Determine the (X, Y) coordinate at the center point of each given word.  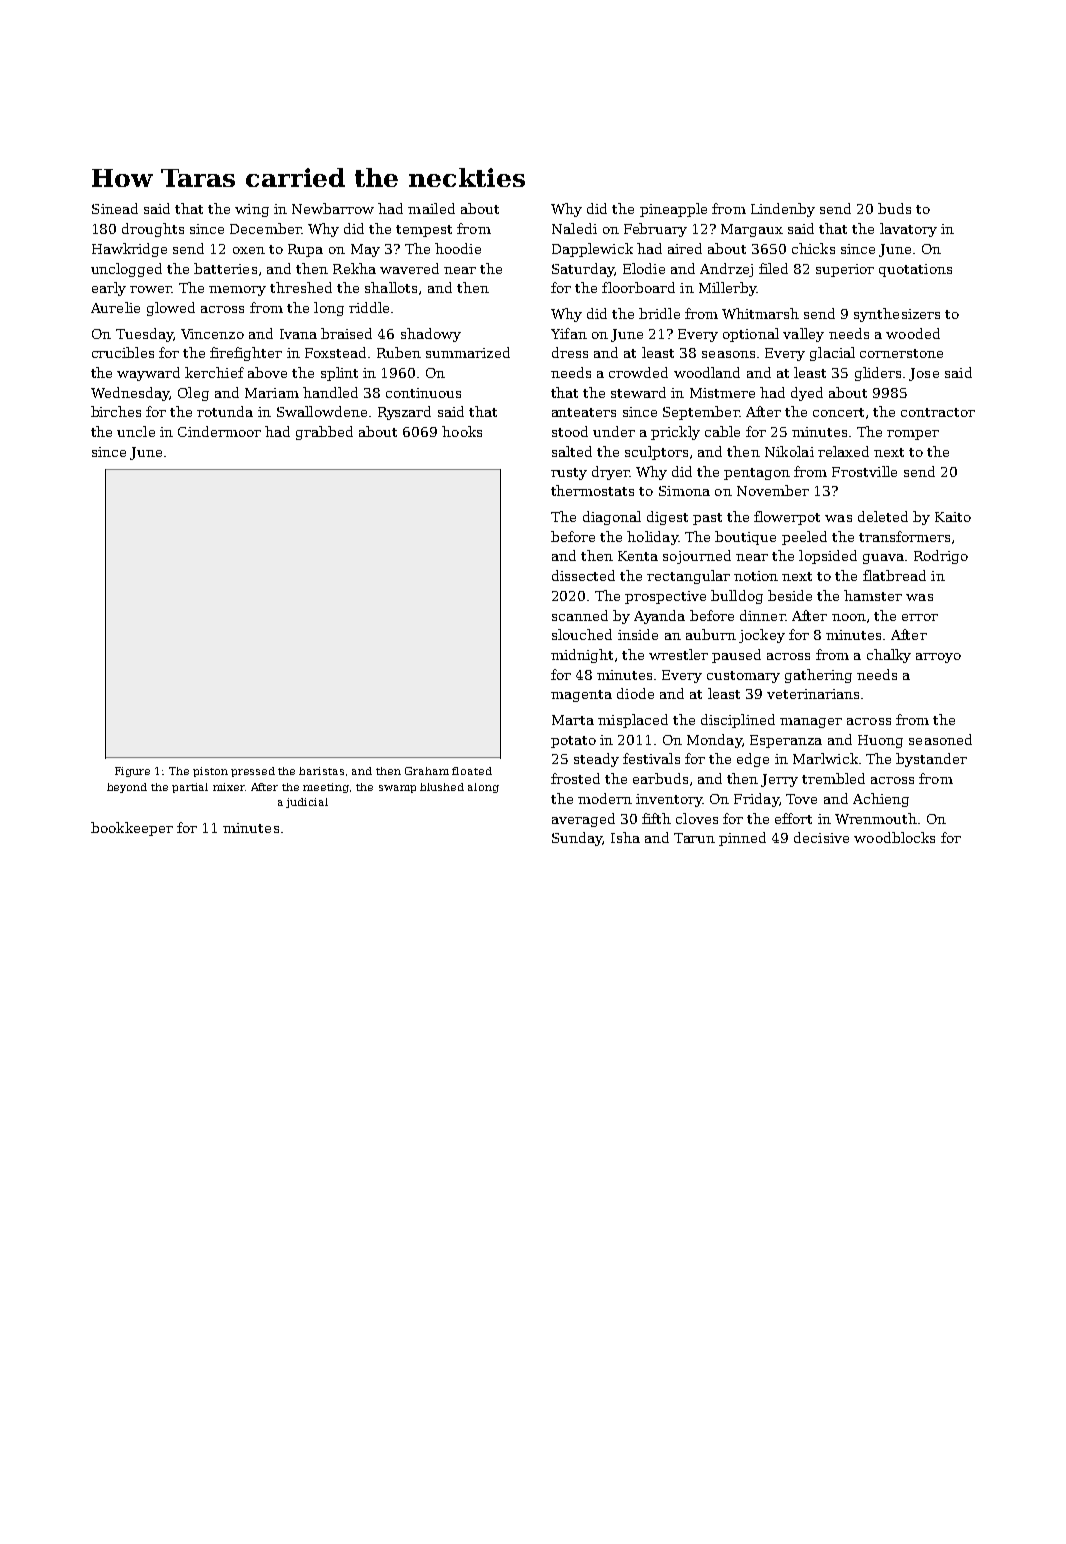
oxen (249, 250)
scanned (580, 615)
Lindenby (783, 210)
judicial (307, 803)
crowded (638, 372)
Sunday (577, 839)
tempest (424, 231)
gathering (818, 676)
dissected (583, 575)
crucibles (123, 352)
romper (913, 435)
